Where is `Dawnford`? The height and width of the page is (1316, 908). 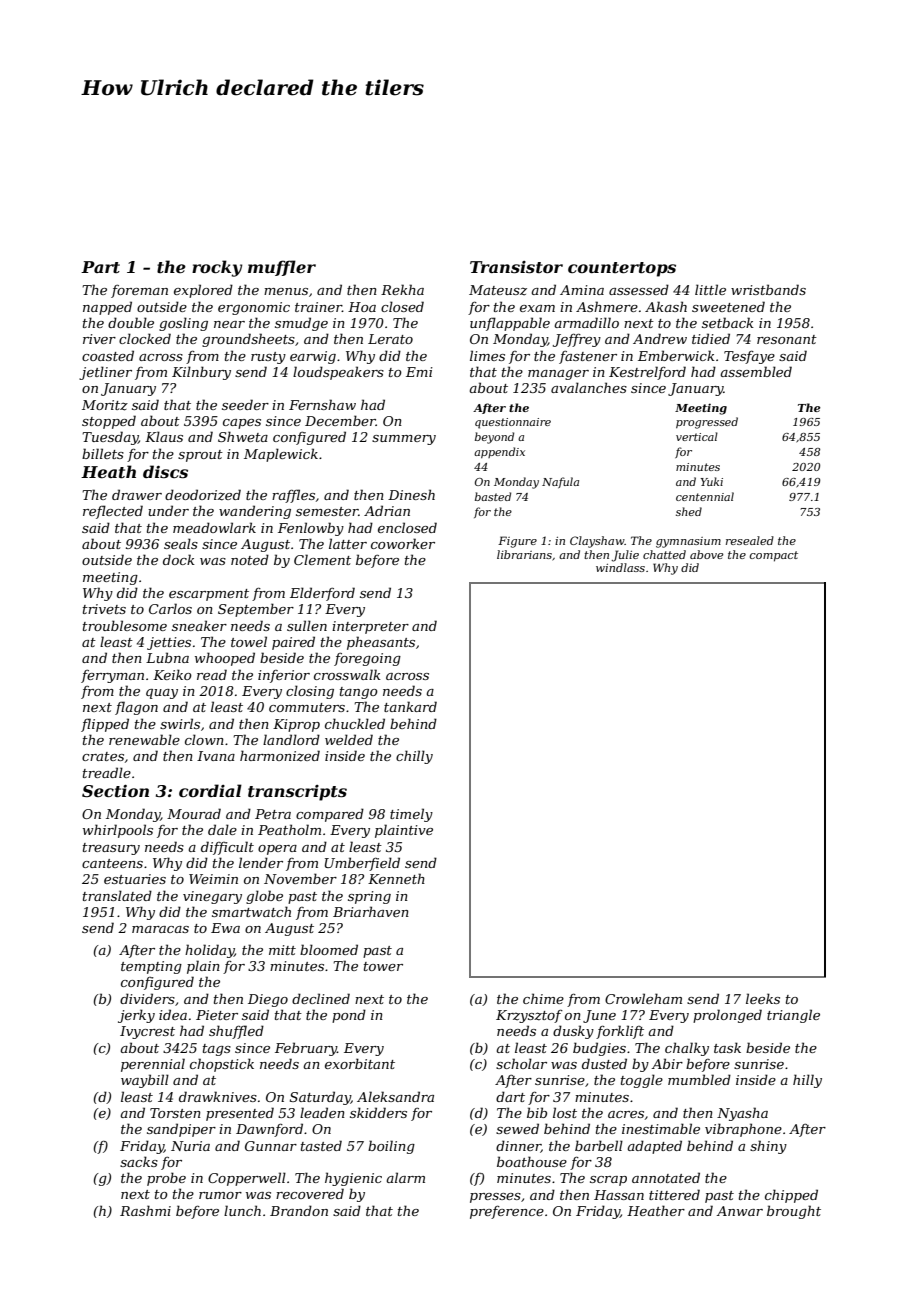 Dawnford is located at coordinates (269, 1130).
